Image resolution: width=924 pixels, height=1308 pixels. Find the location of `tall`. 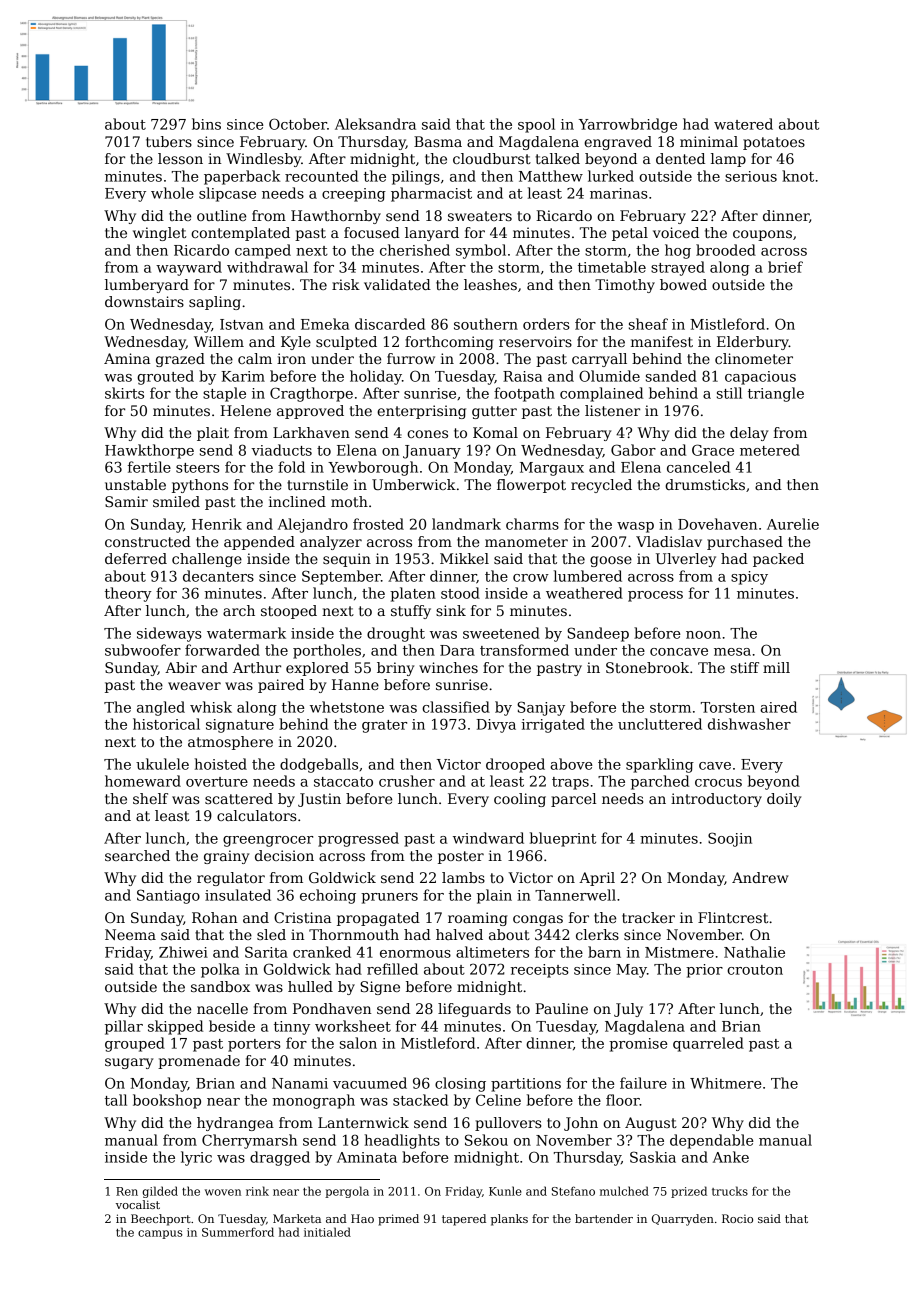

tall is located at coordinates (116, 1100).
